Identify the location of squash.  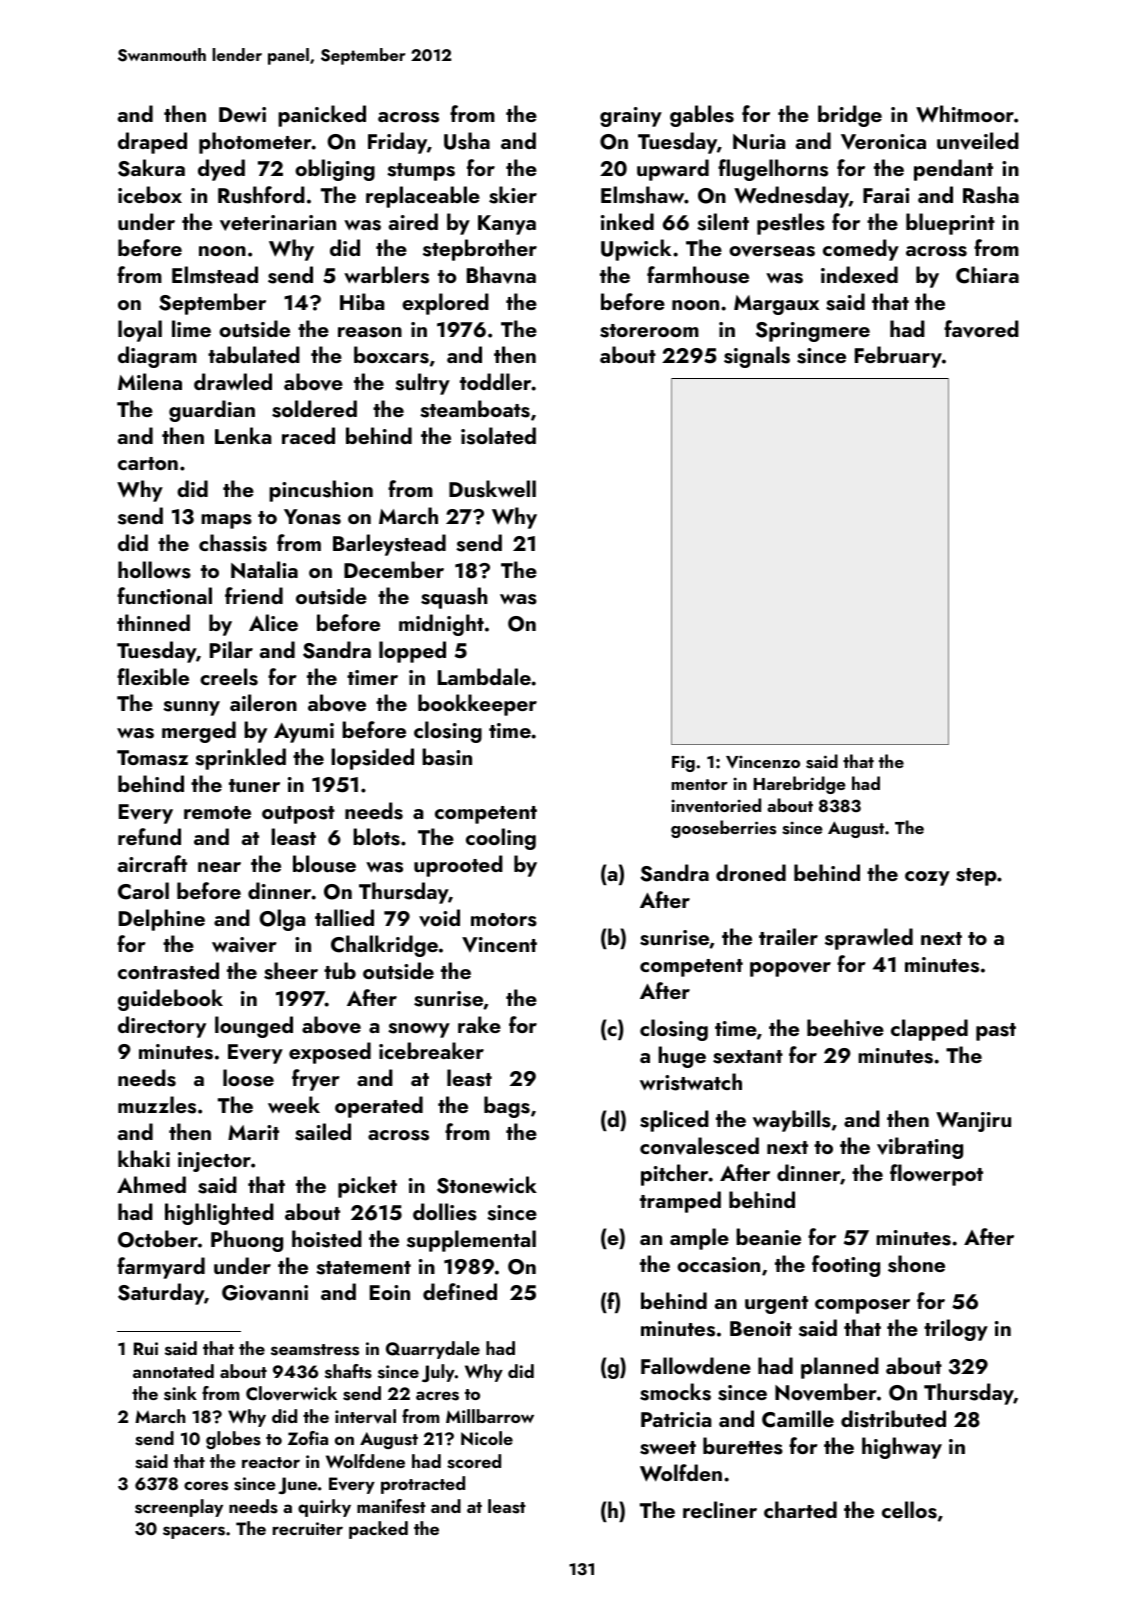
(454, 598).
